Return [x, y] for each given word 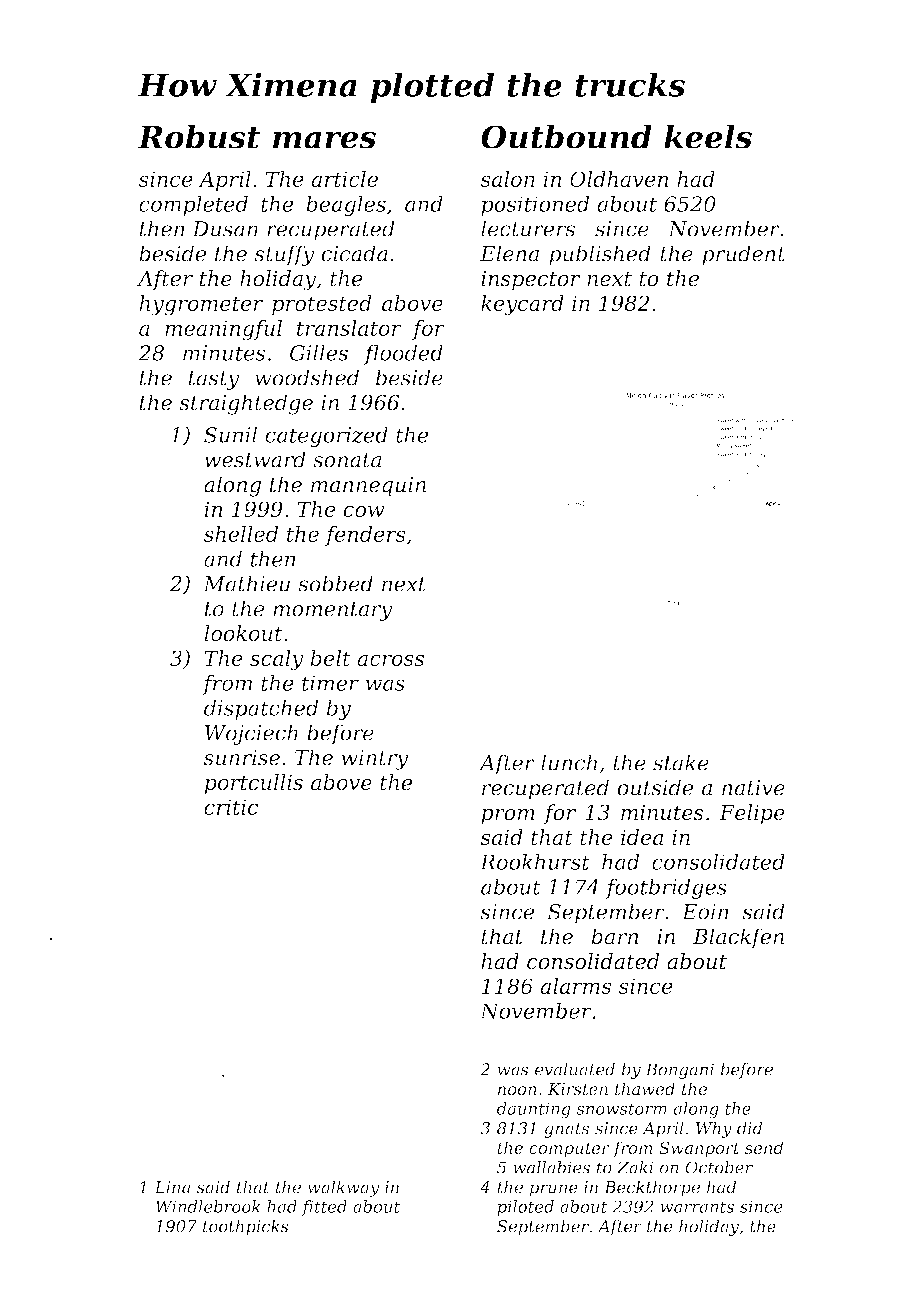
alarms [575, 986]
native [753, 788]
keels [708, 137]
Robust [199, 137]
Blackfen [738, 938]
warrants [697, 1207]
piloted [525, 1208]
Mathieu [246, 583]
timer [330, 683]
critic [231, 807]
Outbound [566, 137]
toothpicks [246, 1227]
